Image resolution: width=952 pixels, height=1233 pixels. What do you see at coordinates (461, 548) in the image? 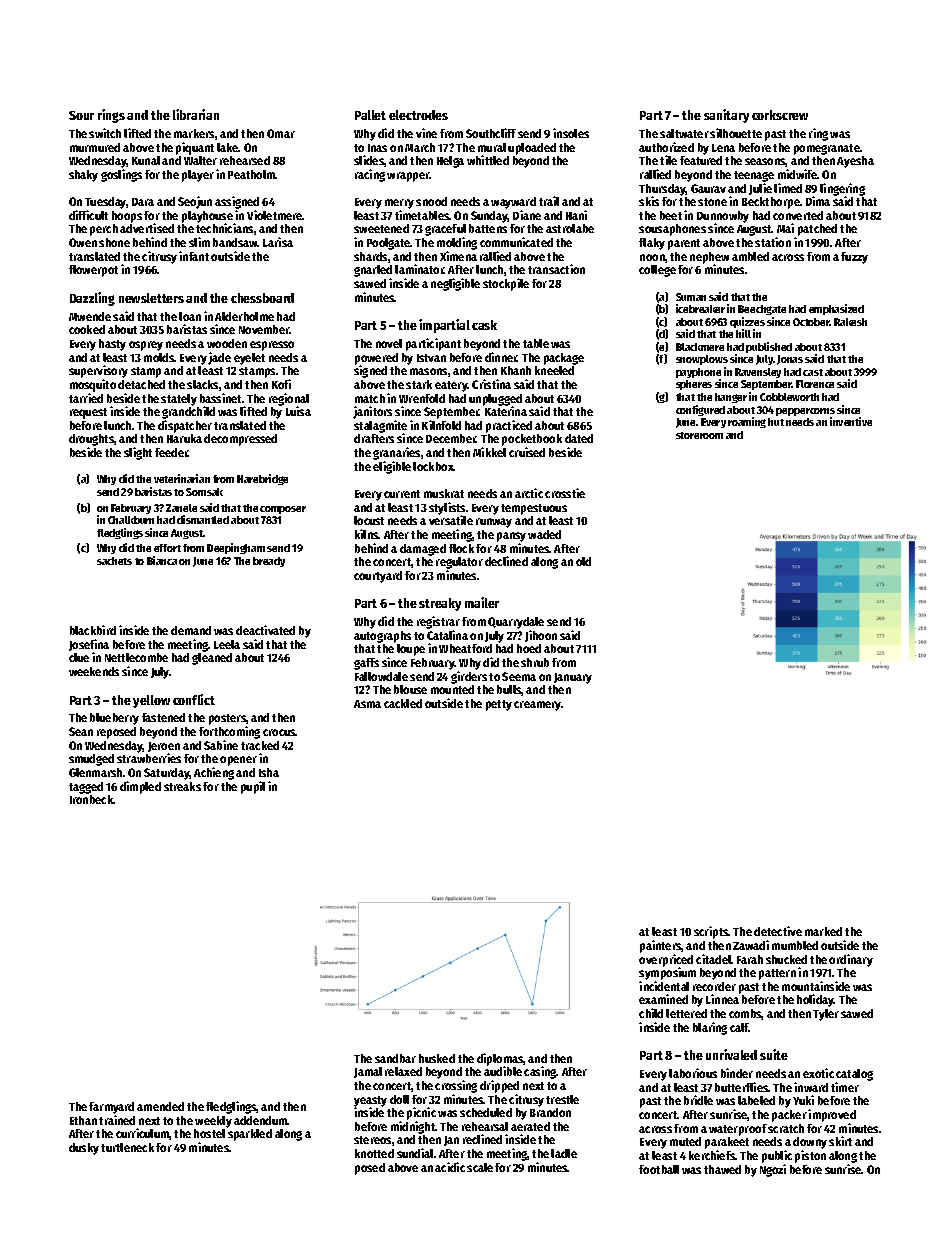
I see `flock` at bounding box center [461, 548].
